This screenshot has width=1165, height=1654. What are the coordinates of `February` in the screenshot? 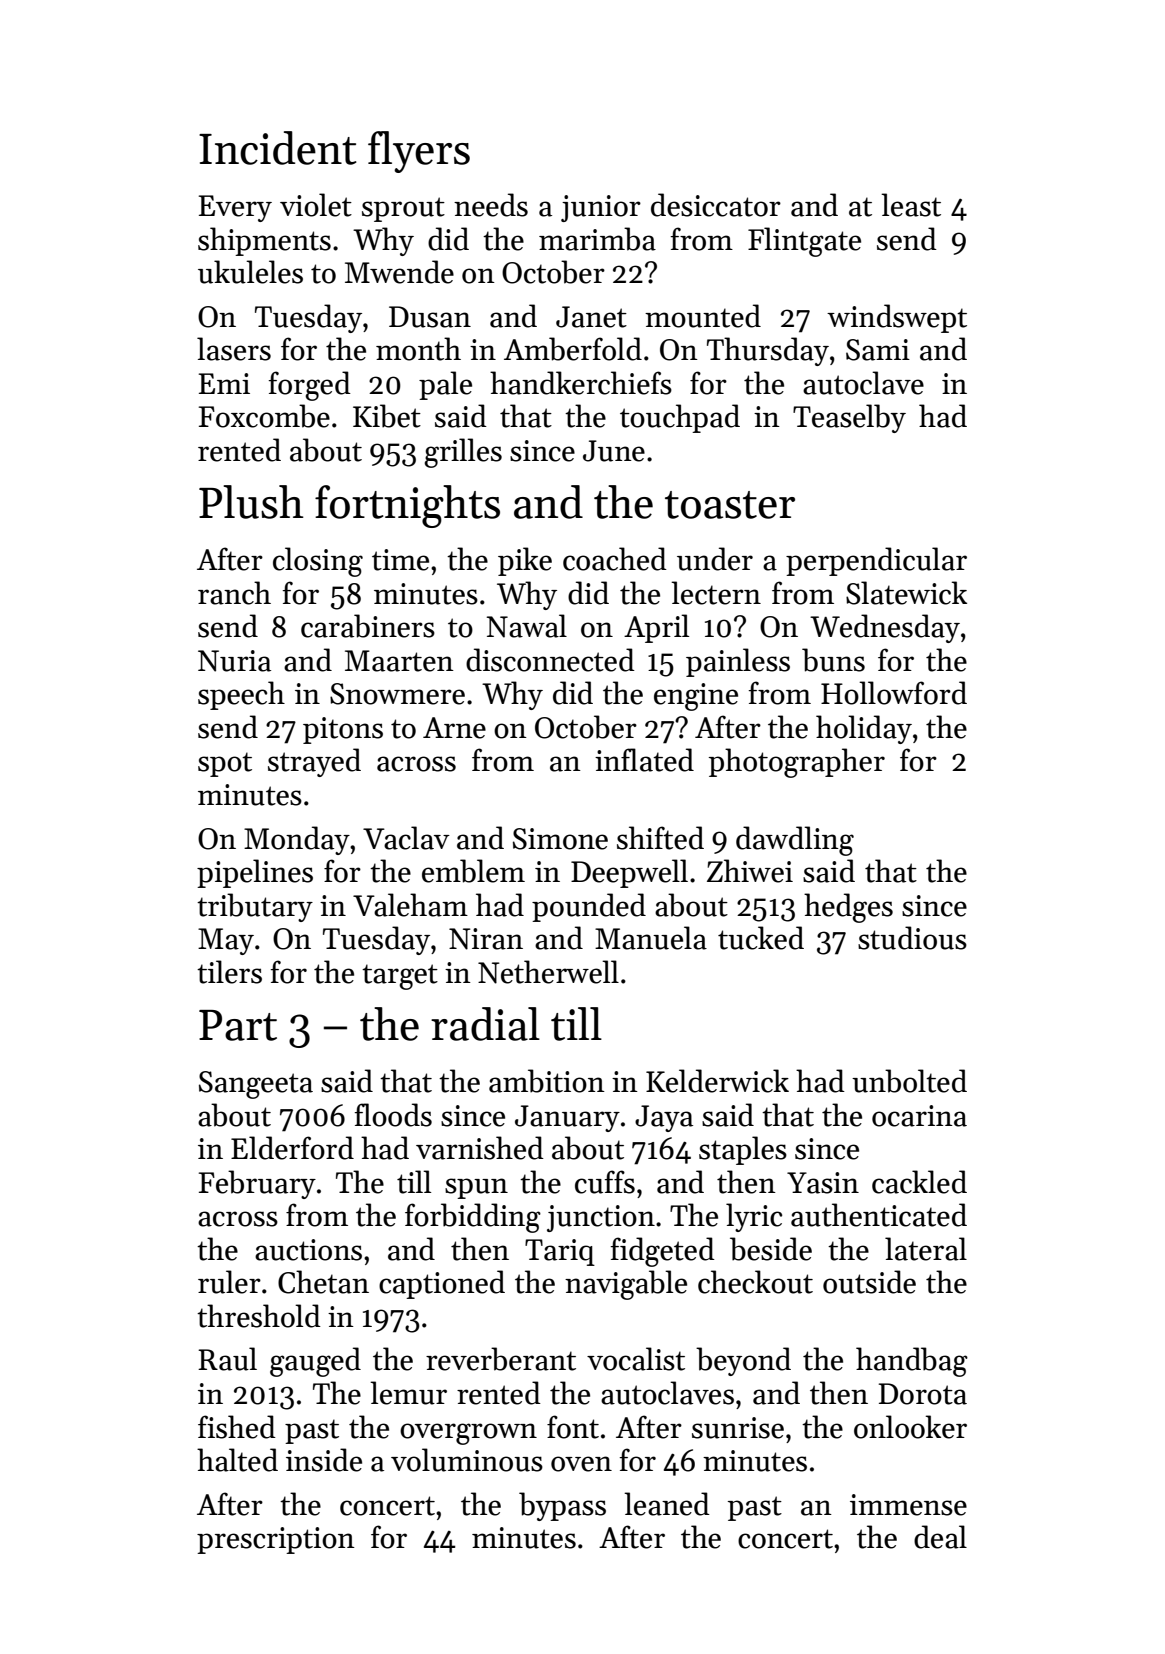 It's located at (257, 1184).
